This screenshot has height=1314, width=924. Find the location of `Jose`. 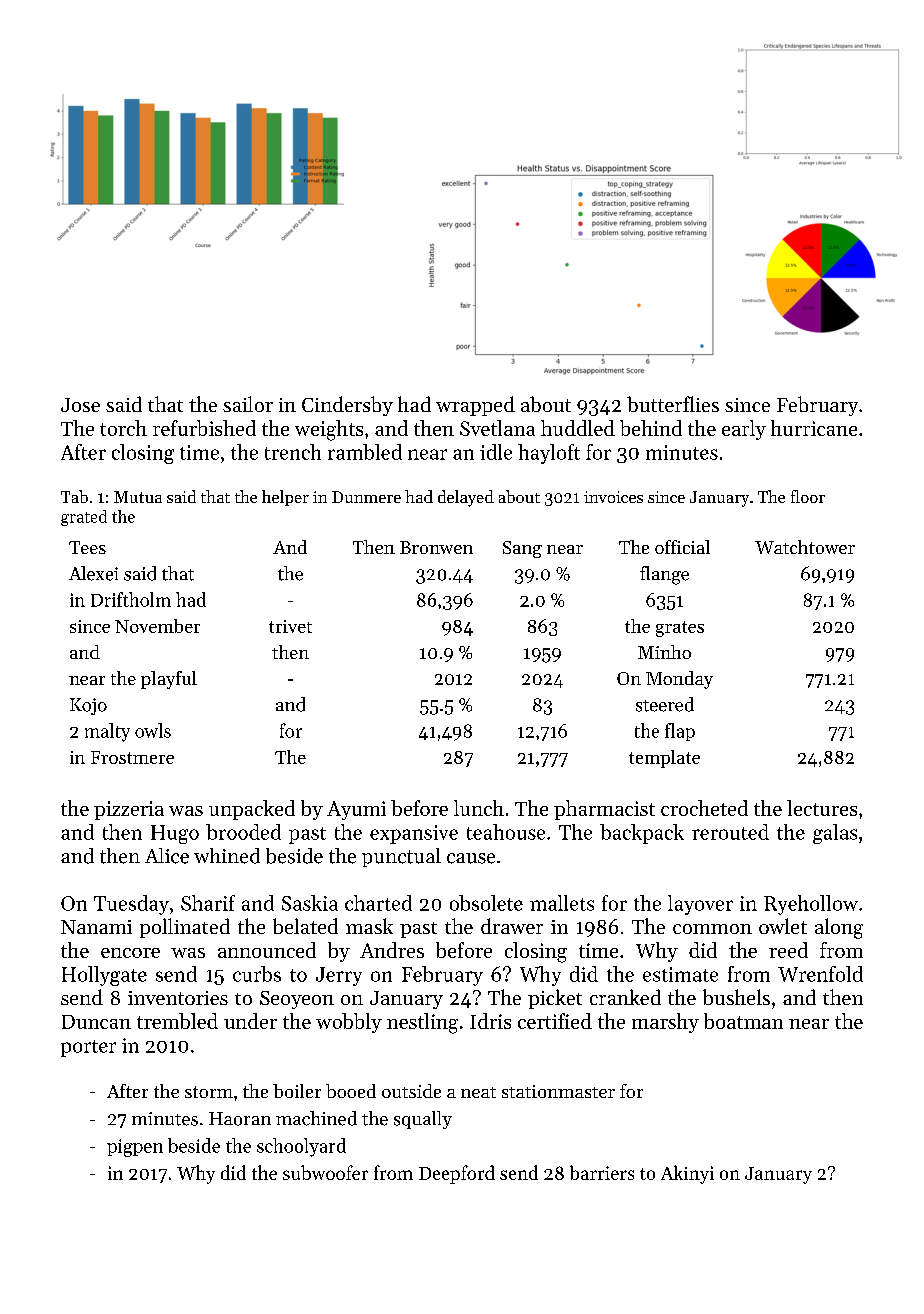

Jose is located at coordinates (80, 405).
